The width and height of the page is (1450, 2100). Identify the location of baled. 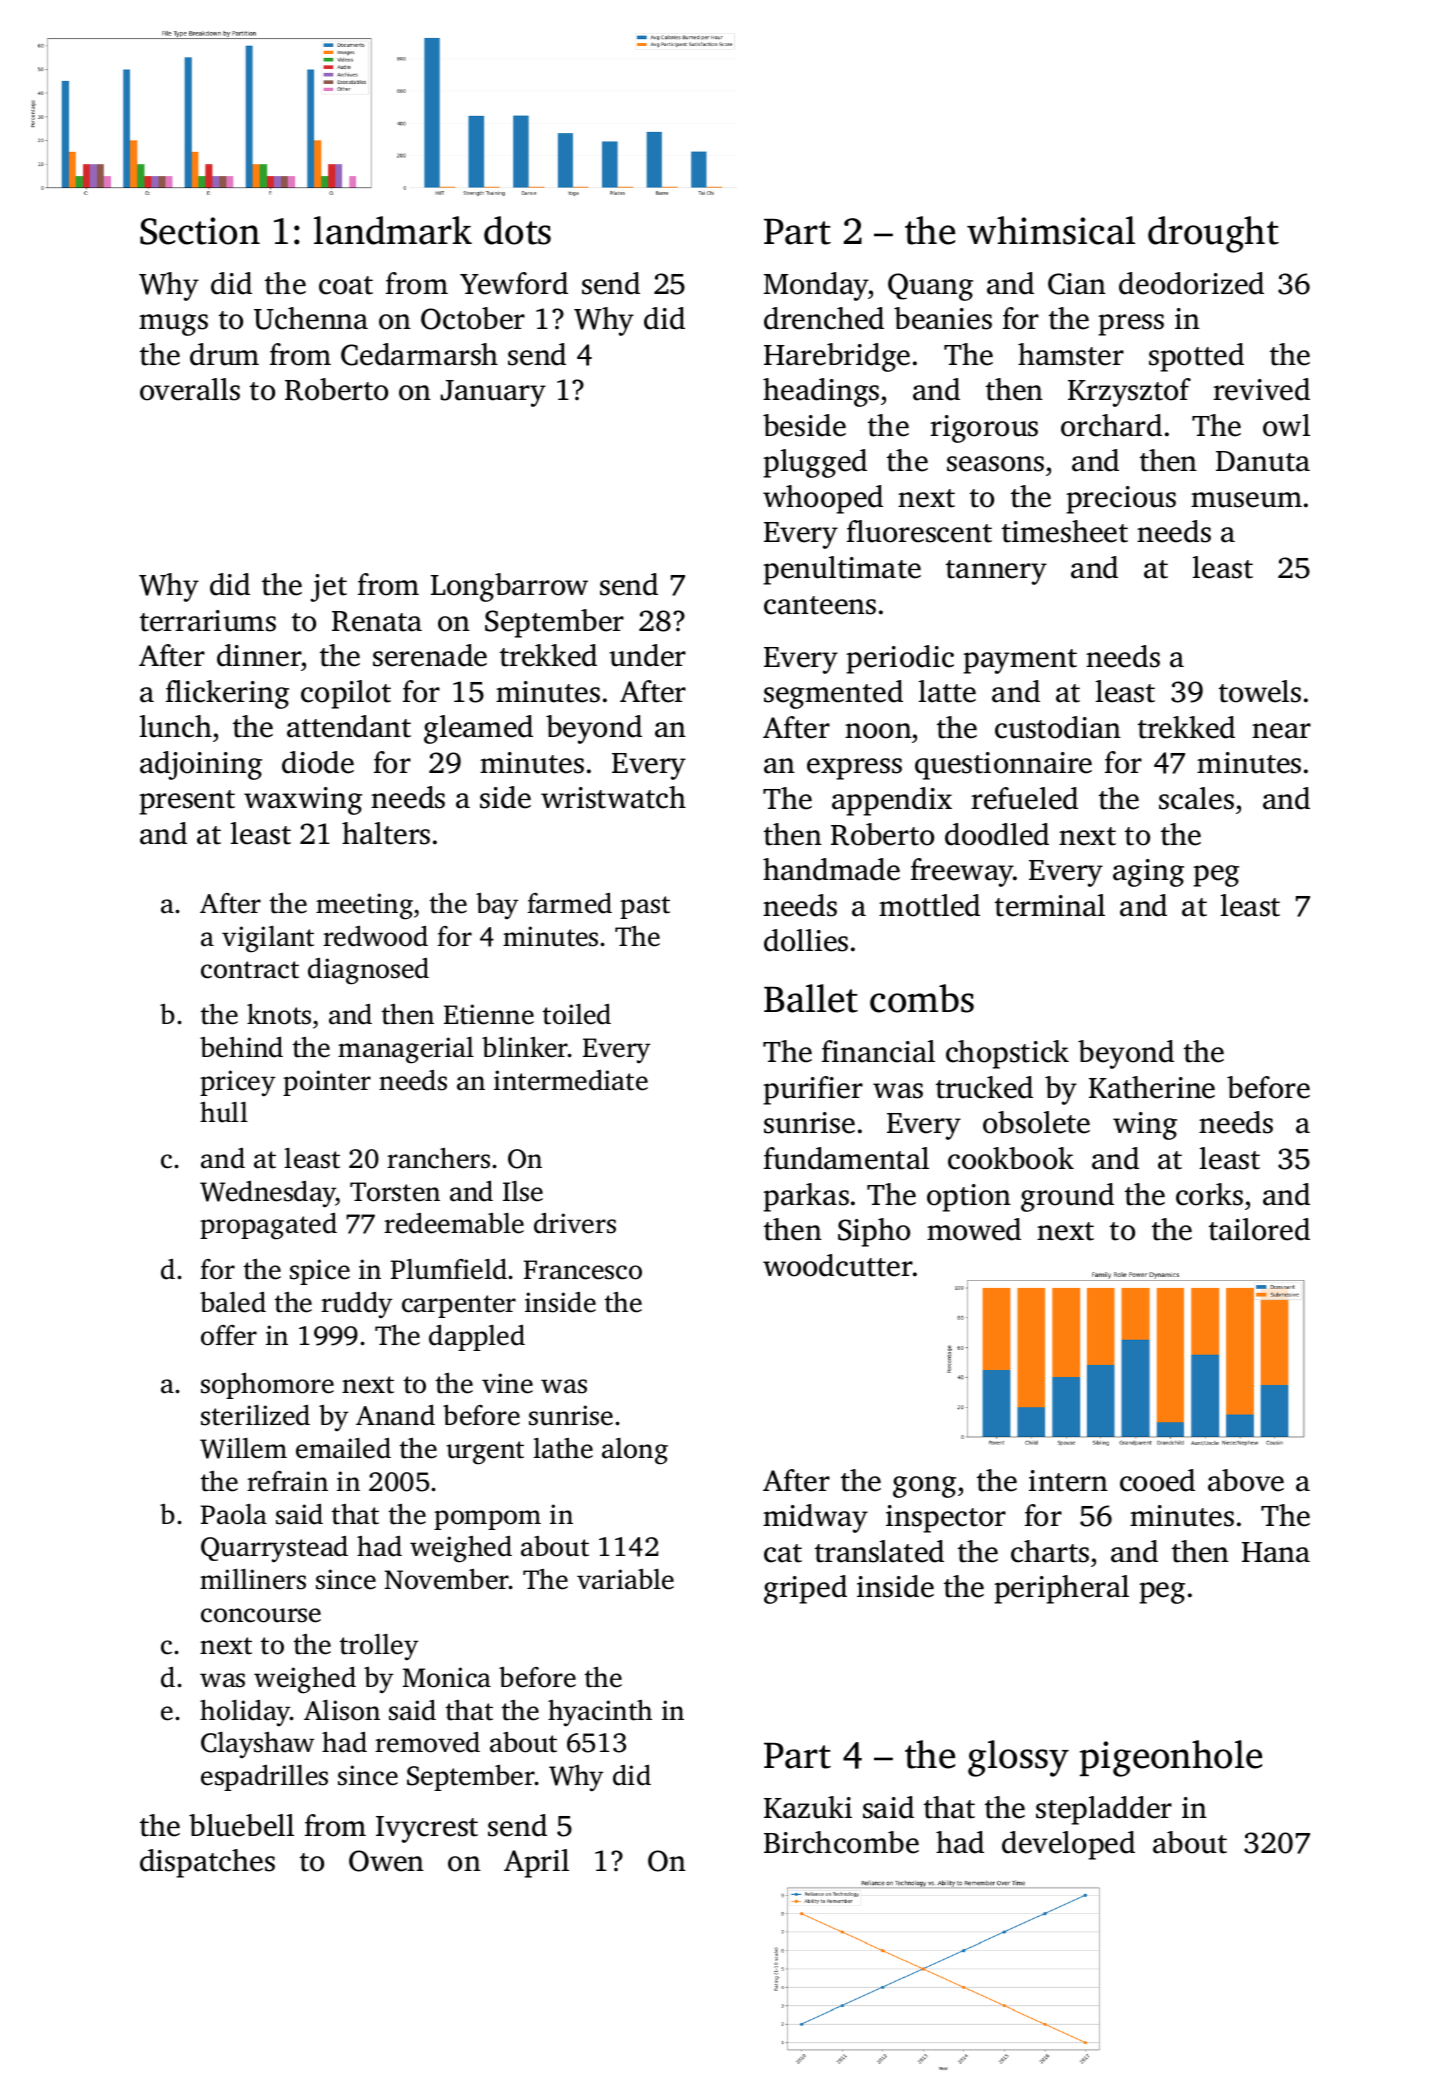
(233, 1302).
